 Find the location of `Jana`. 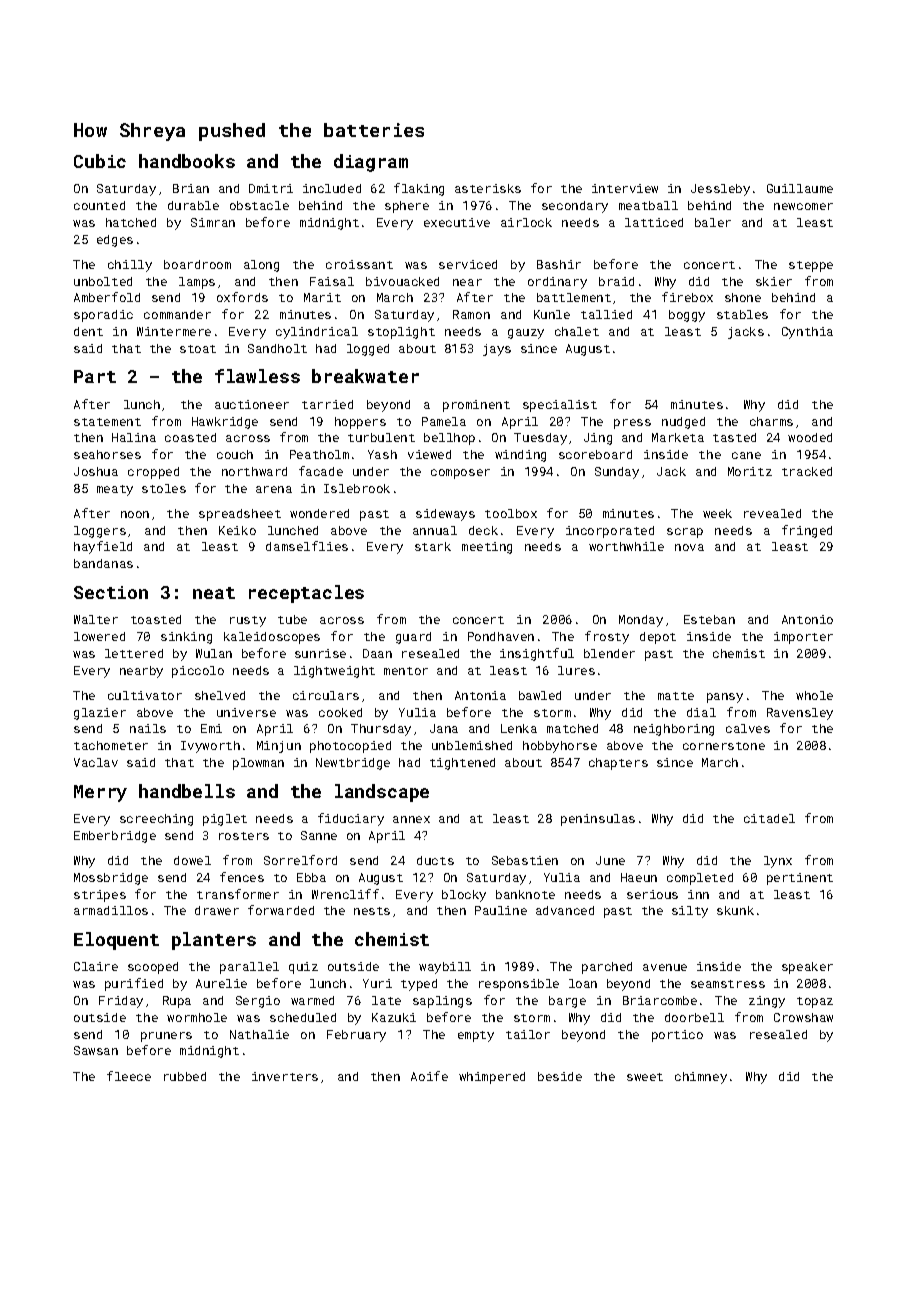

Jana is located at coordinates (444, 728).
